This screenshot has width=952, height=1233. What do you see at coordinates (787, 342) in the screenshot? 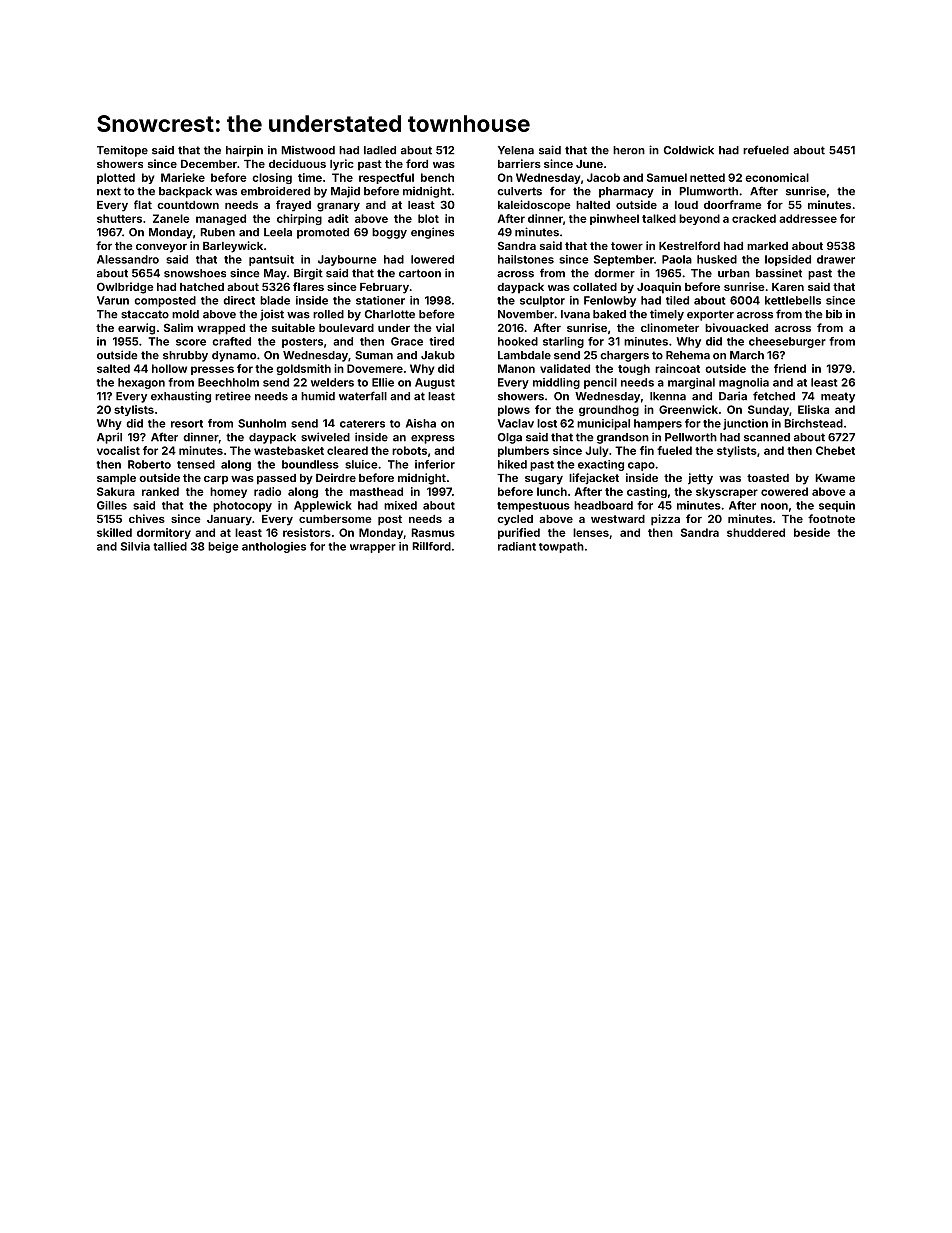
I see `cheeseburger` at bounding box center [787, 342].
